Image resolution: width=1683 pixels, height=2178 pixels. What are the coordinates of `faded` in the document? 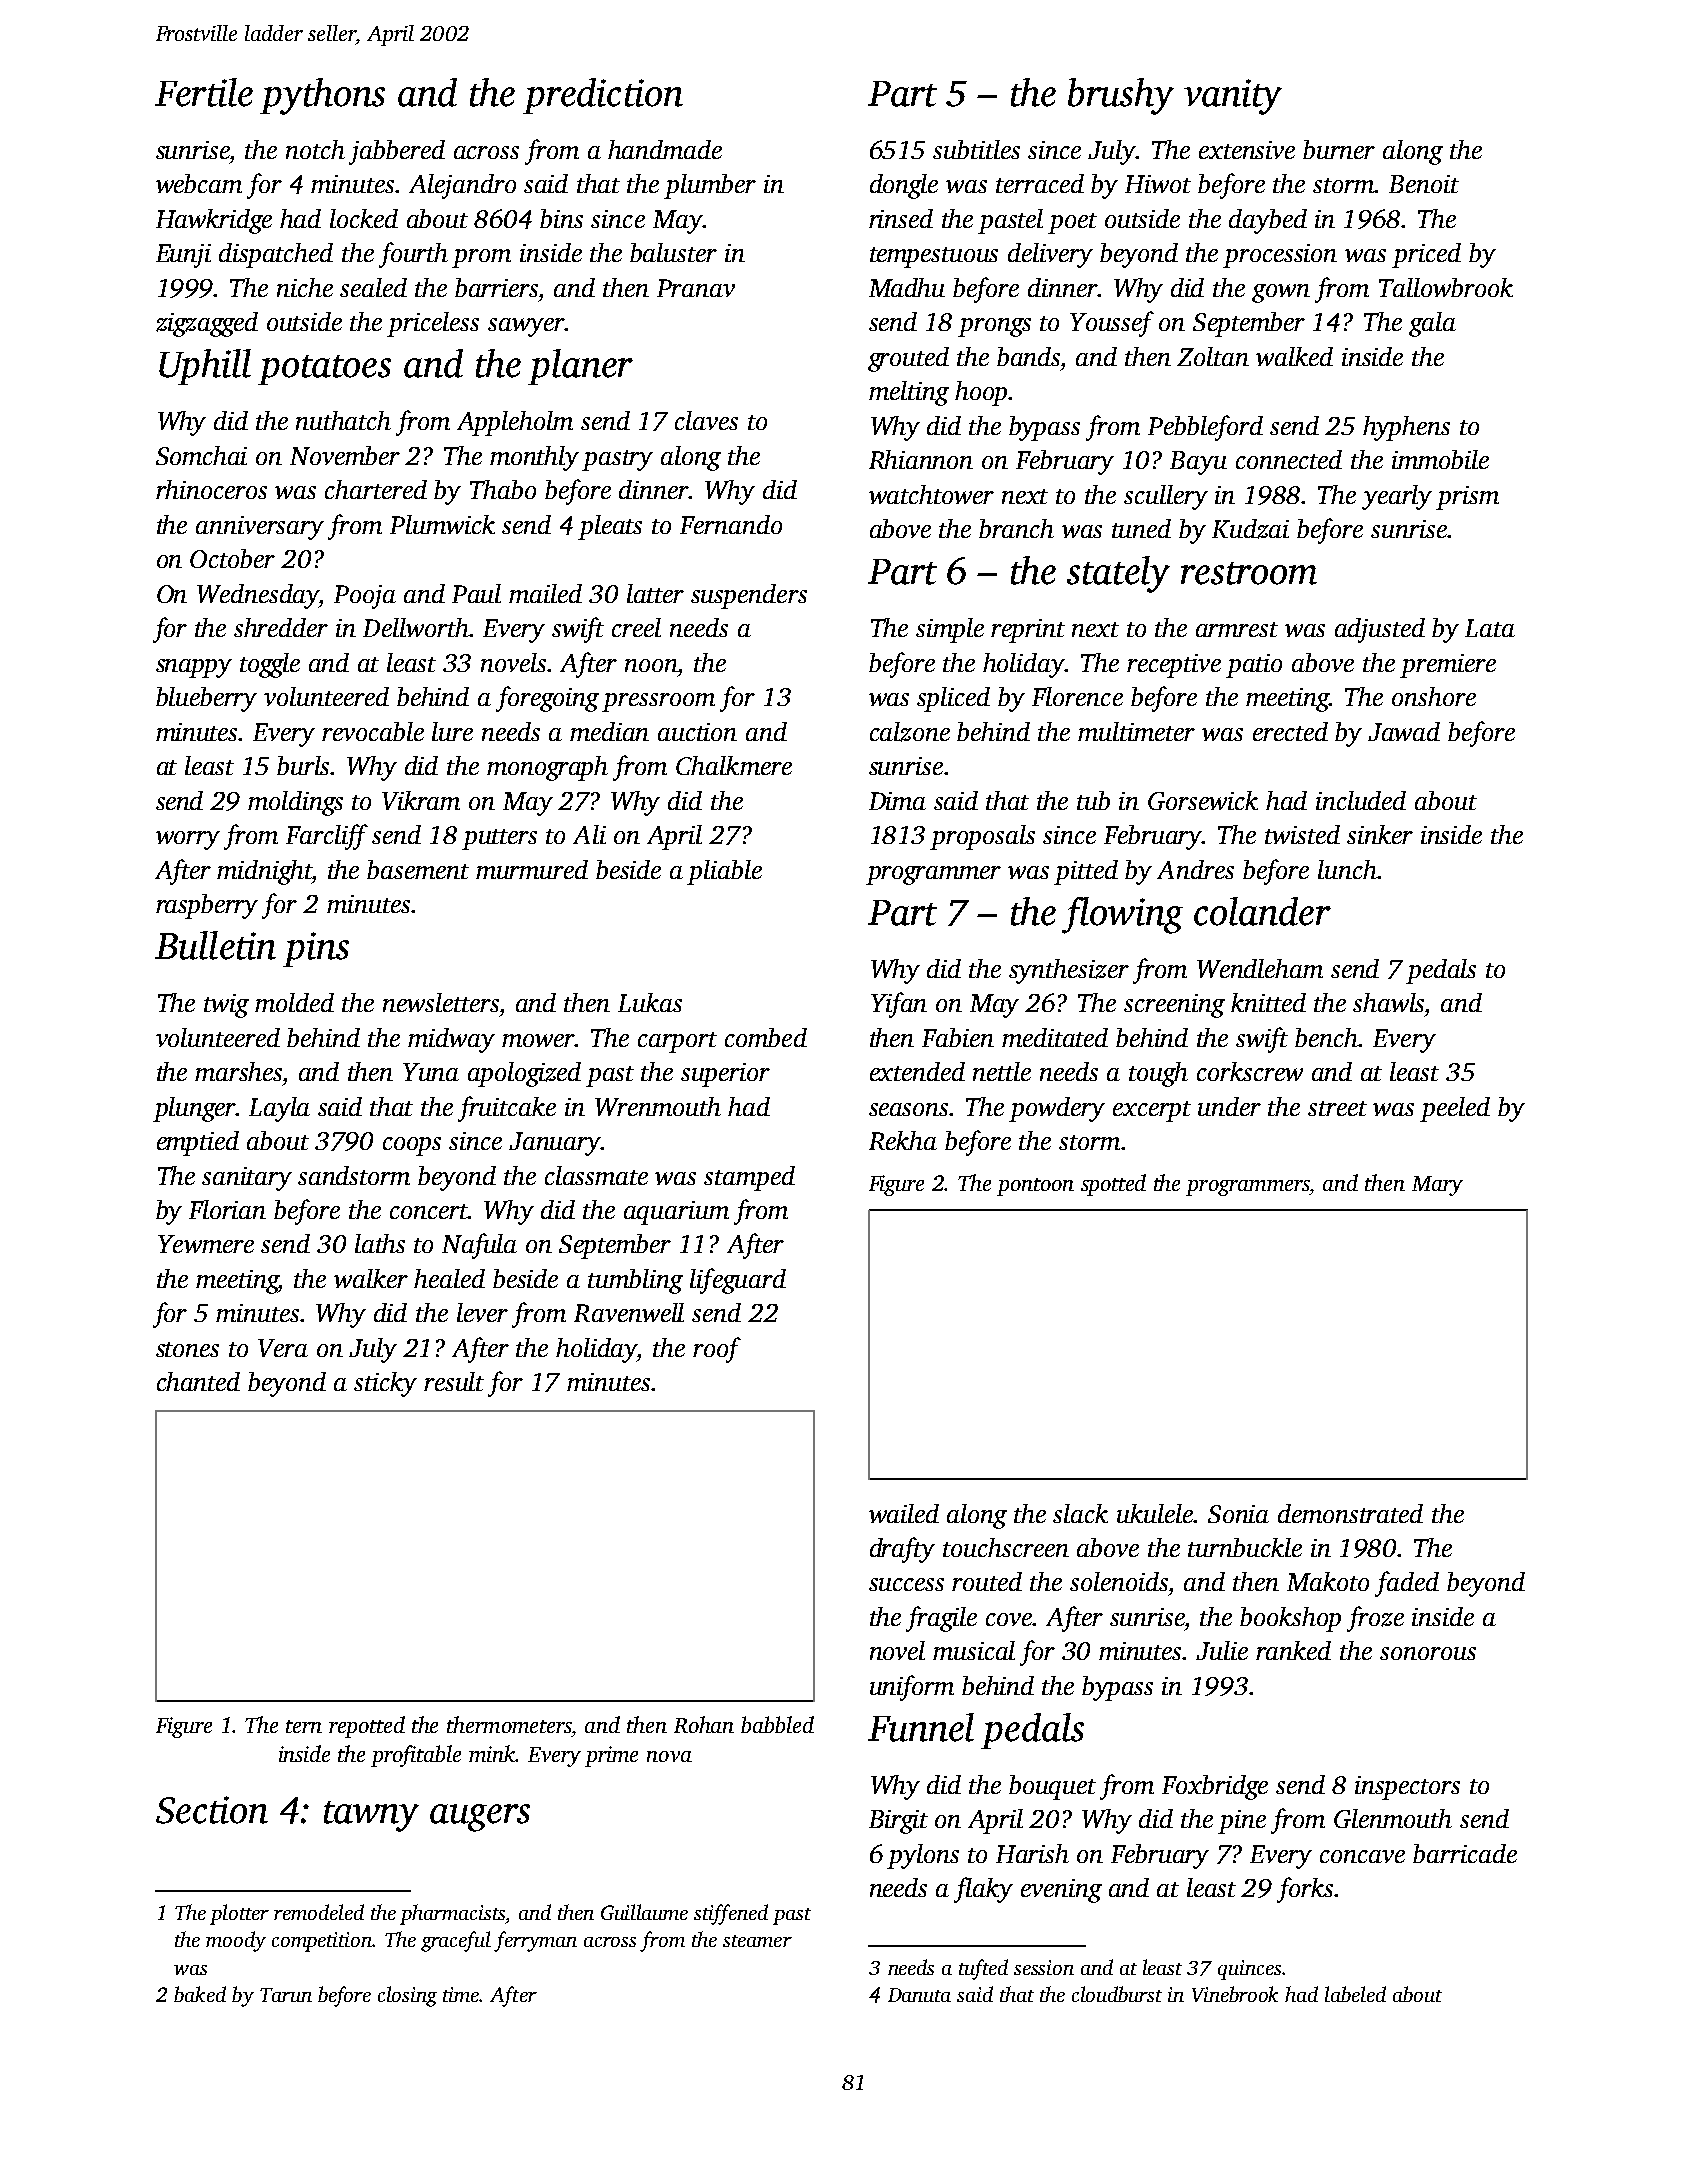 It's located at (1407, 1584).
